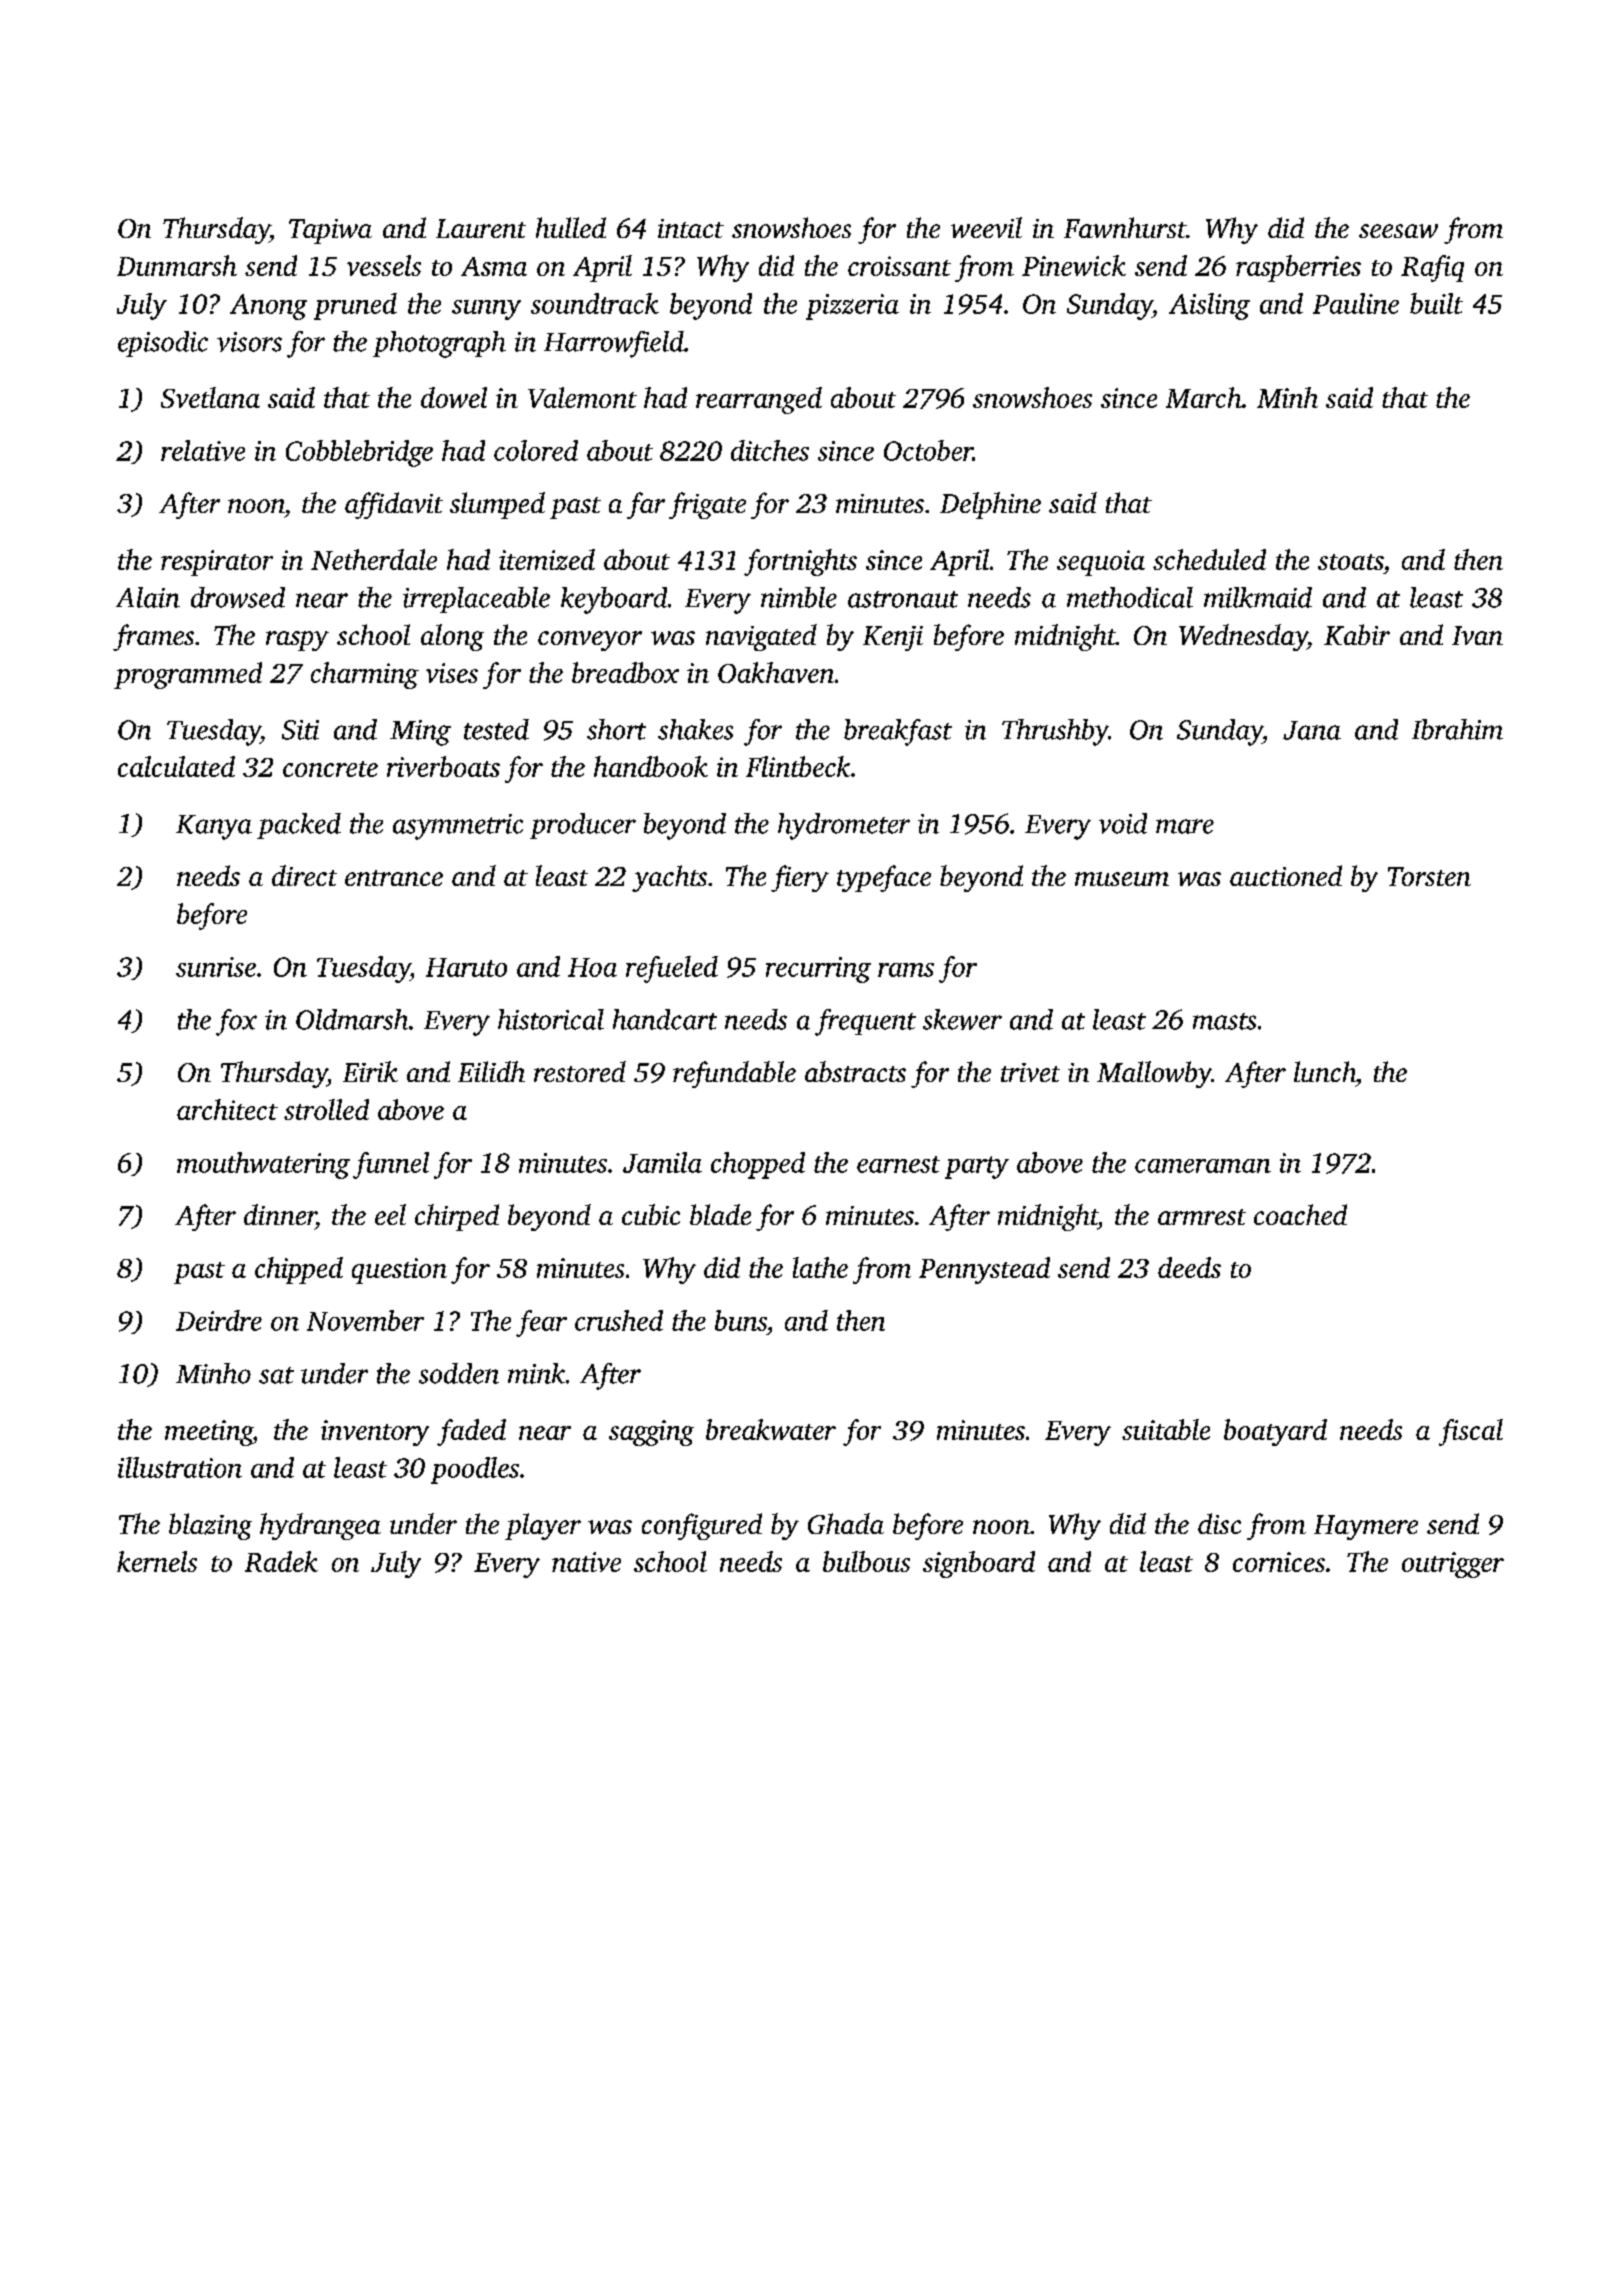  Describe the element at coordinates (219, 1320) in the screenshot. I see `Deirdre` at that location.
